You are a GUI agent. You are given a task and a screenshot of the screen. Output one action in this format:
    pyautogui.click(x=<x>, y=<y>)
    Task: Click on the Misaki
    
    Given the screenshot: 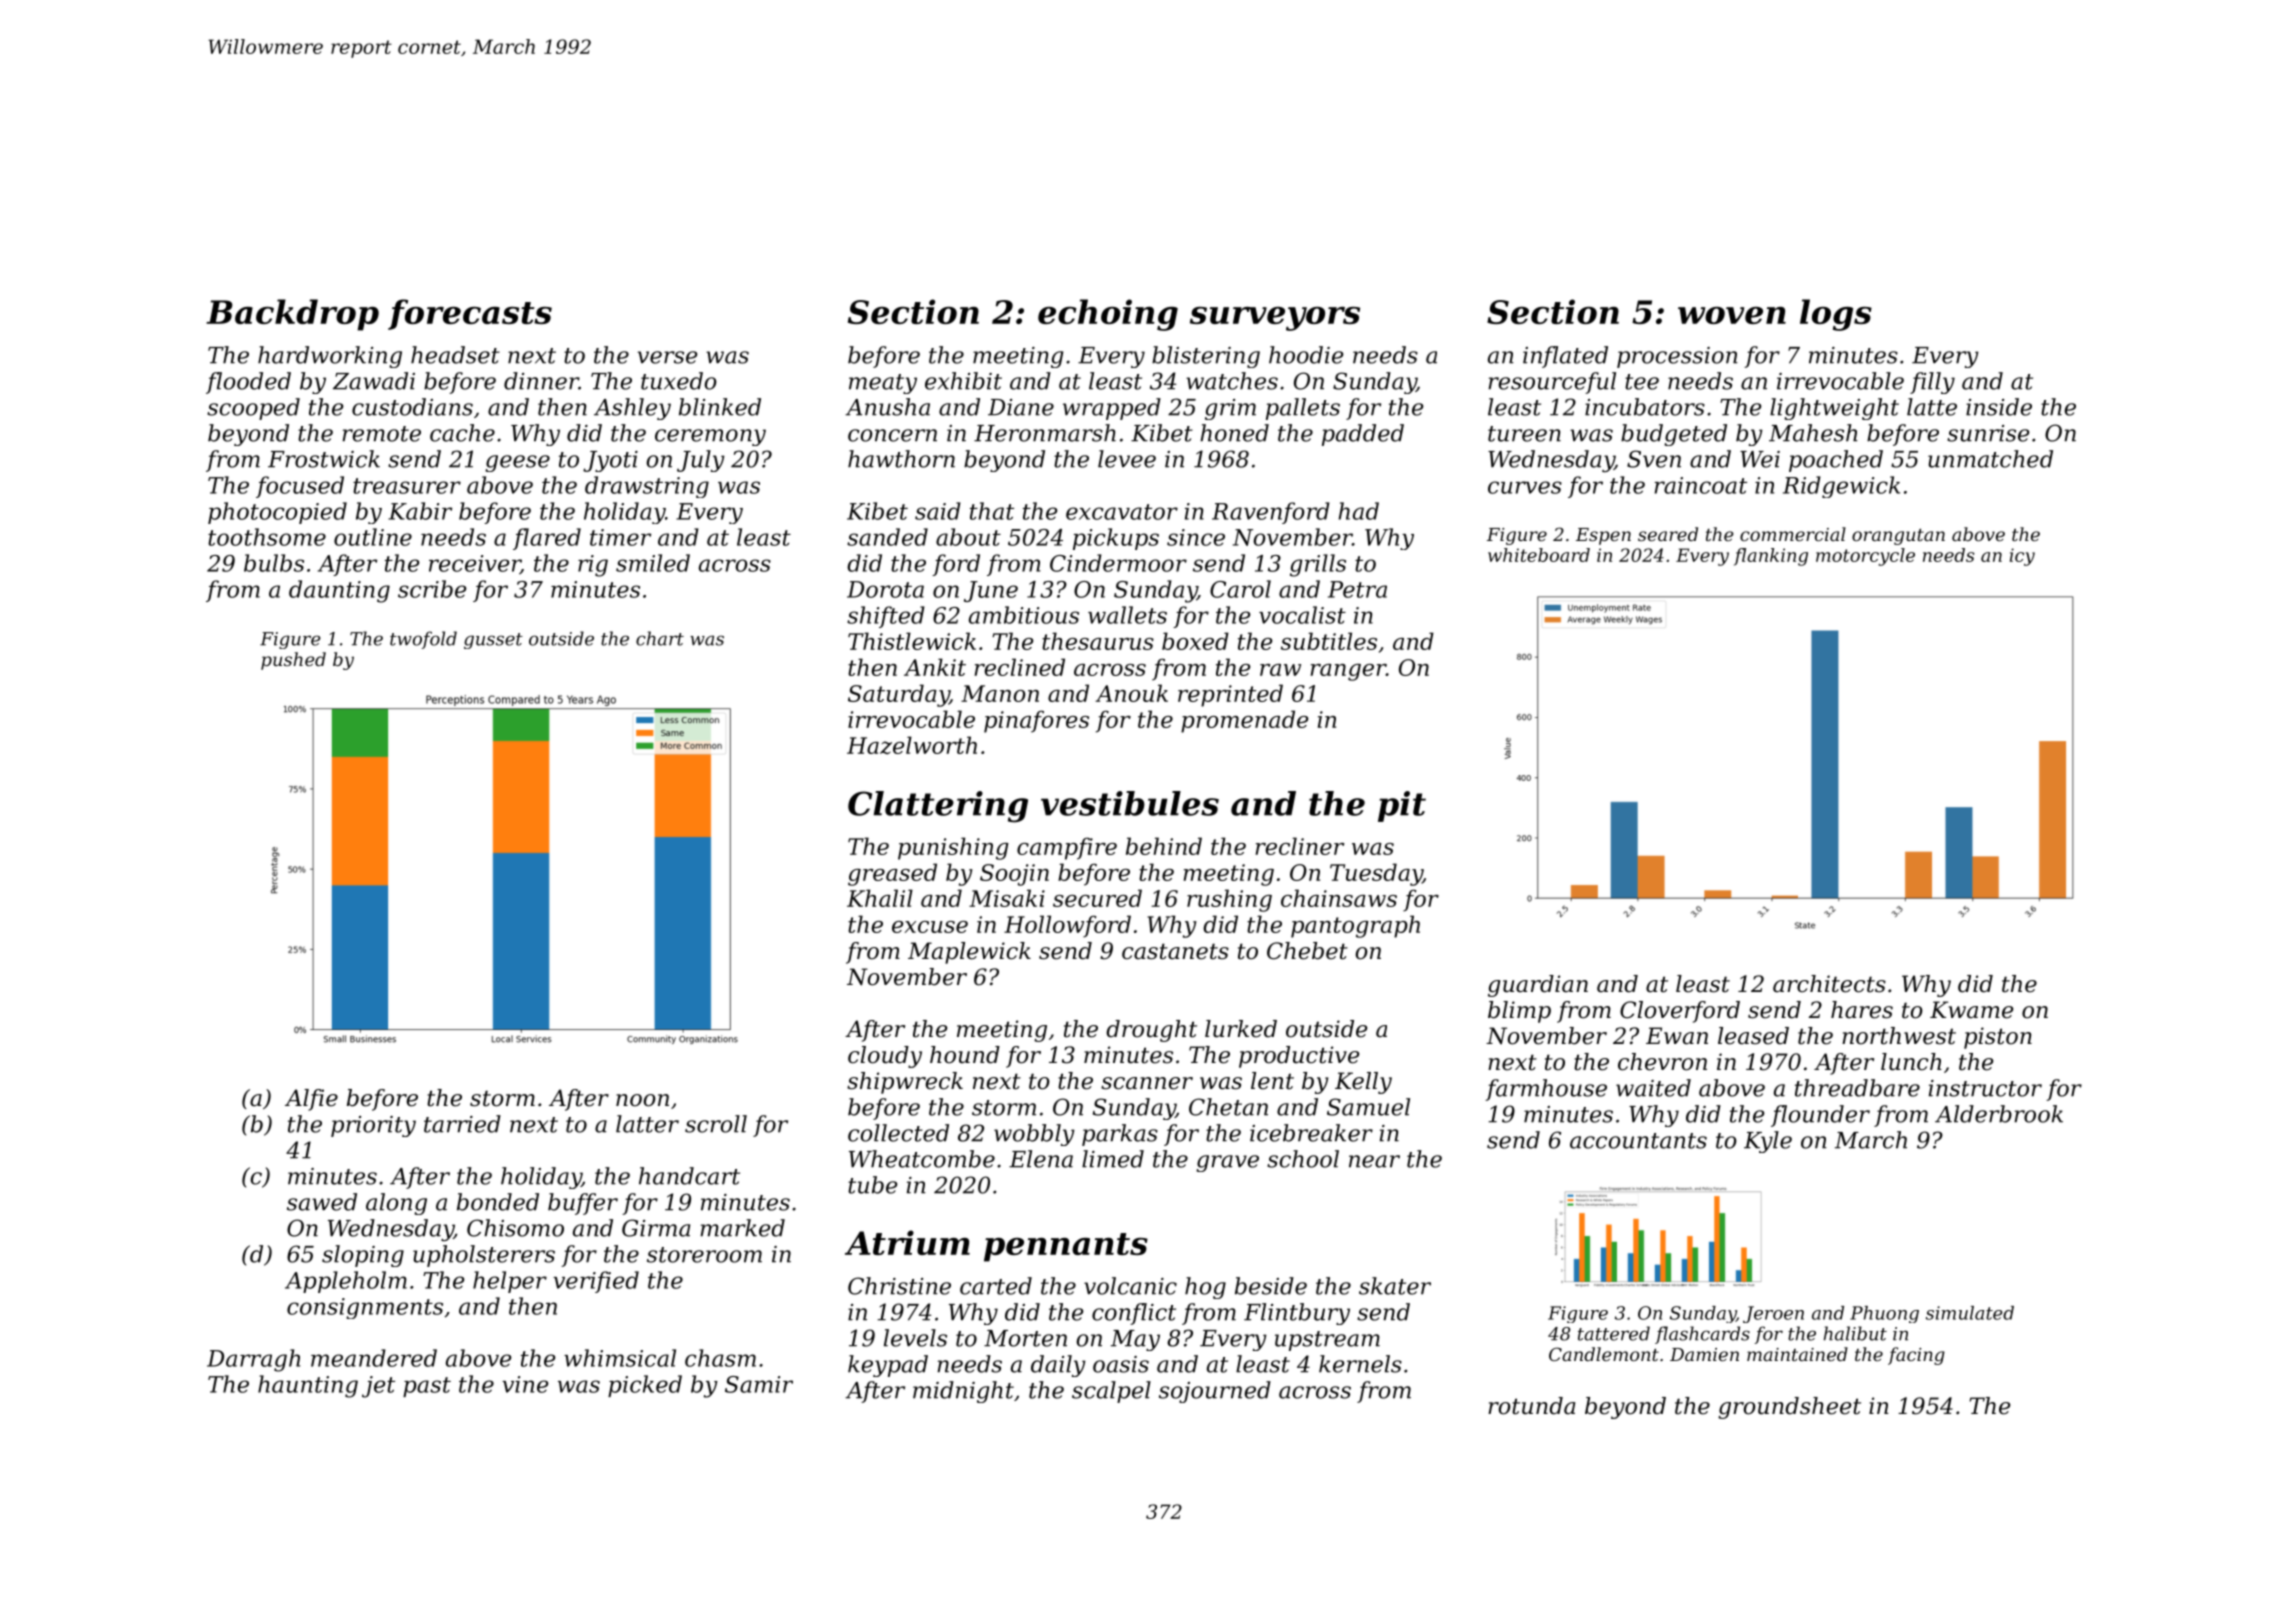 What is the action you would take?
    pyautogui.click(x=1007, y=898)
